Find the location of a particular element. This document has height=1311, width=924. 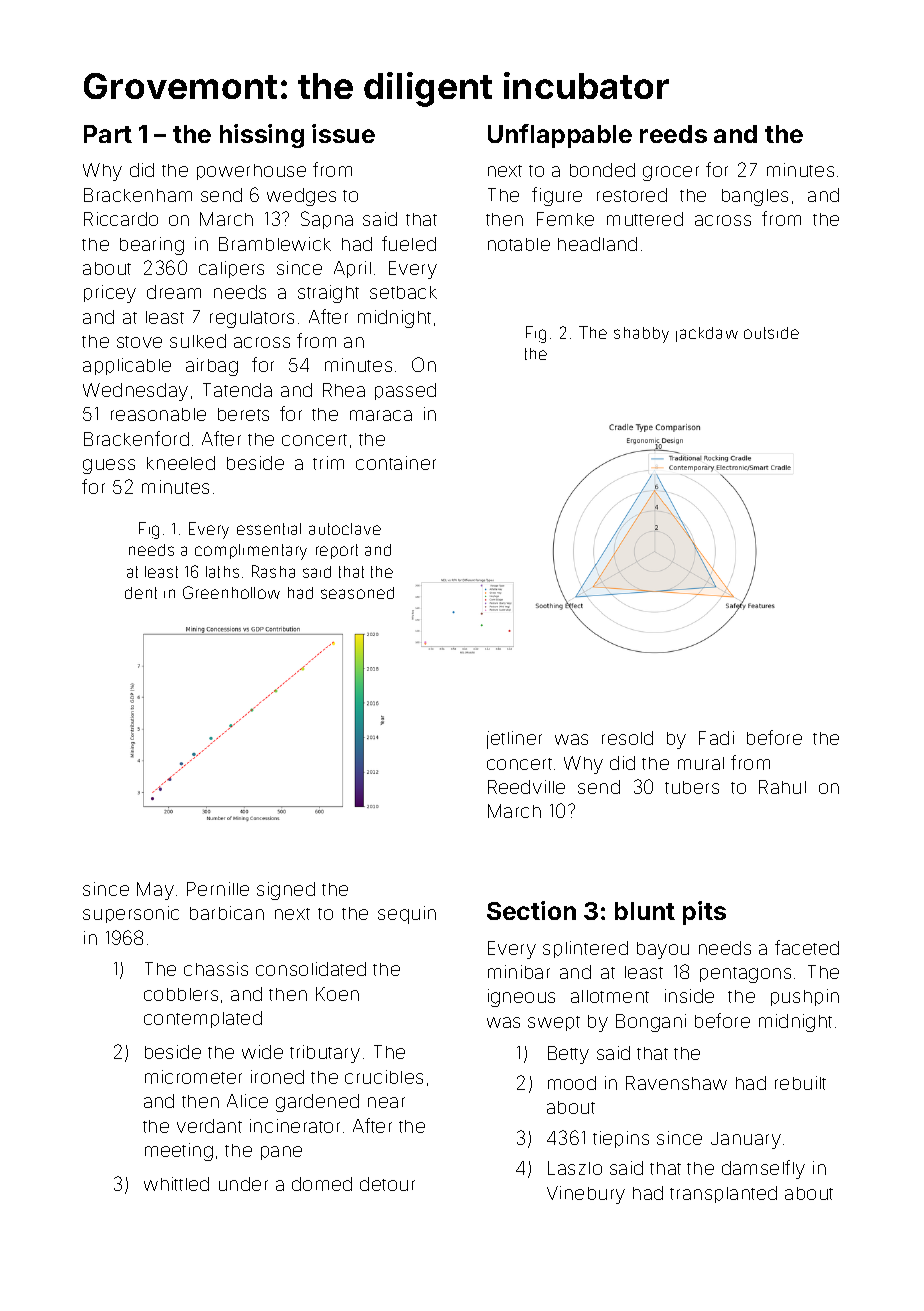

seasoned is located at coordinates (357, 593).
